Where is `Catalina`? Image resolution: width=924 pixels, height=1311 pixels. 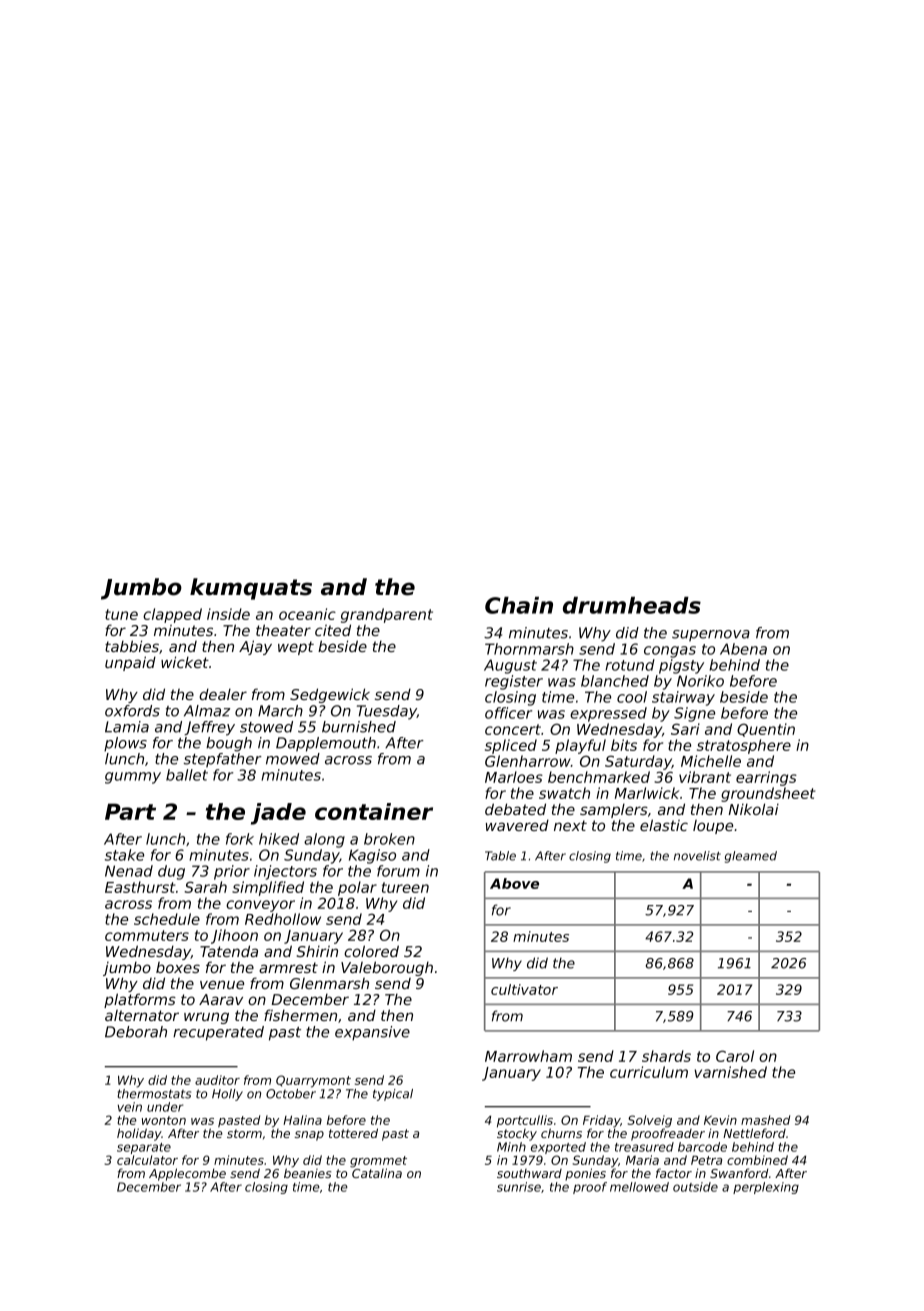
Catalina is located at coordinates (377, 1173).
